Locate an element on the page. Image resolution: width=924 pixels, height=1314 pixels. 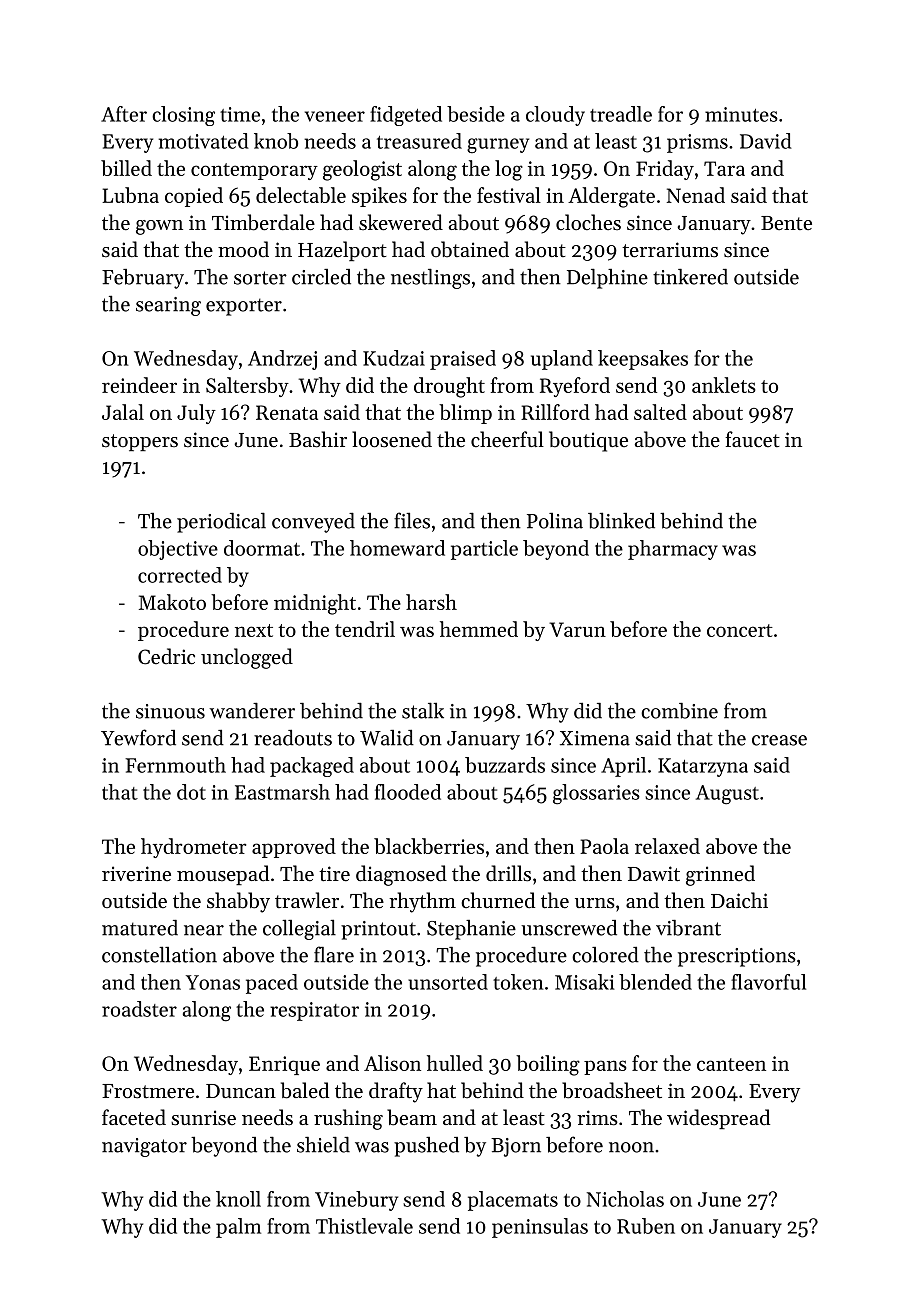
August is located at coordinates (727, 795).
